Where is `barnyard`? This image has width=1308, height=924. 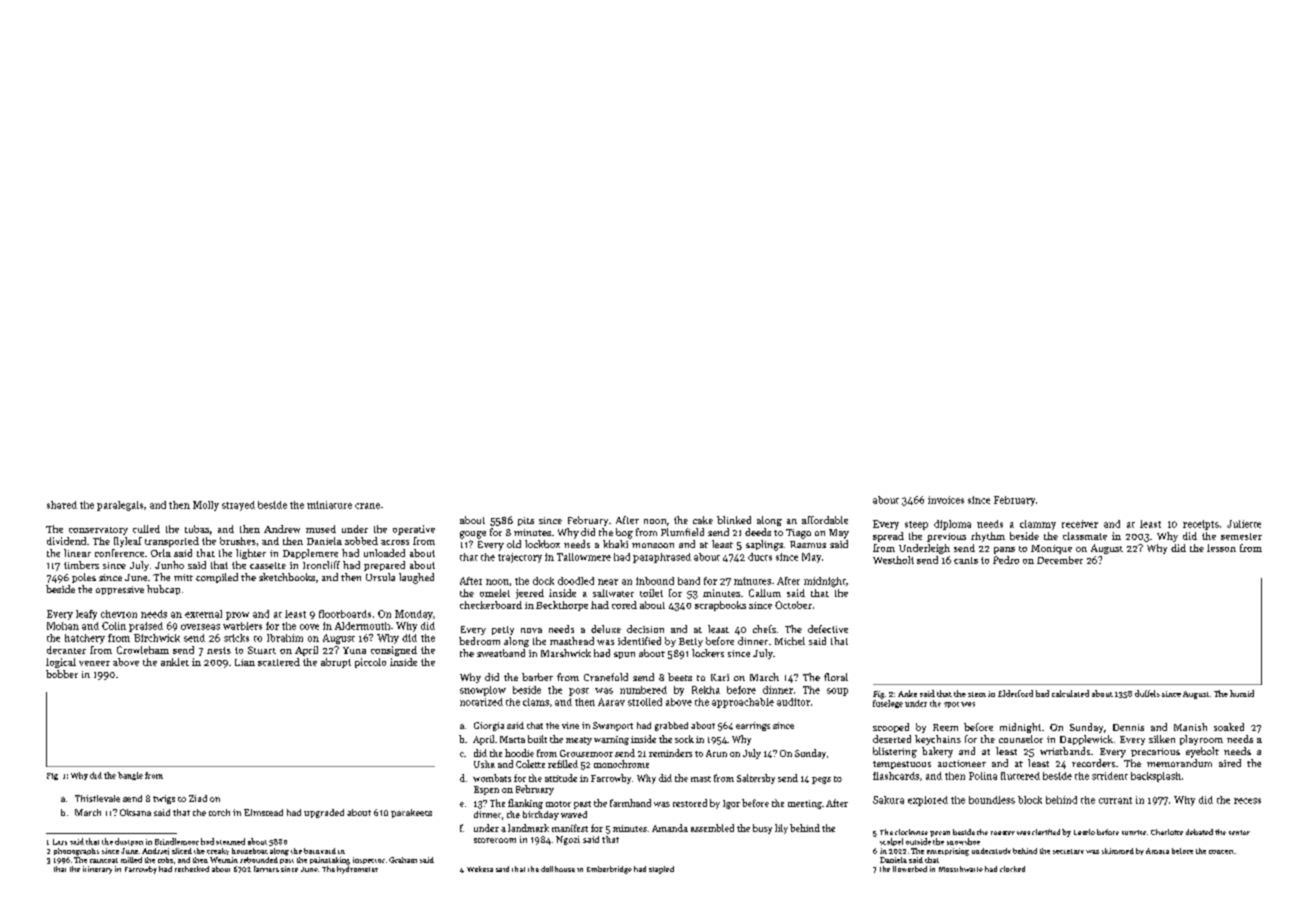 barnyard is located at coordinates (320, 851).
